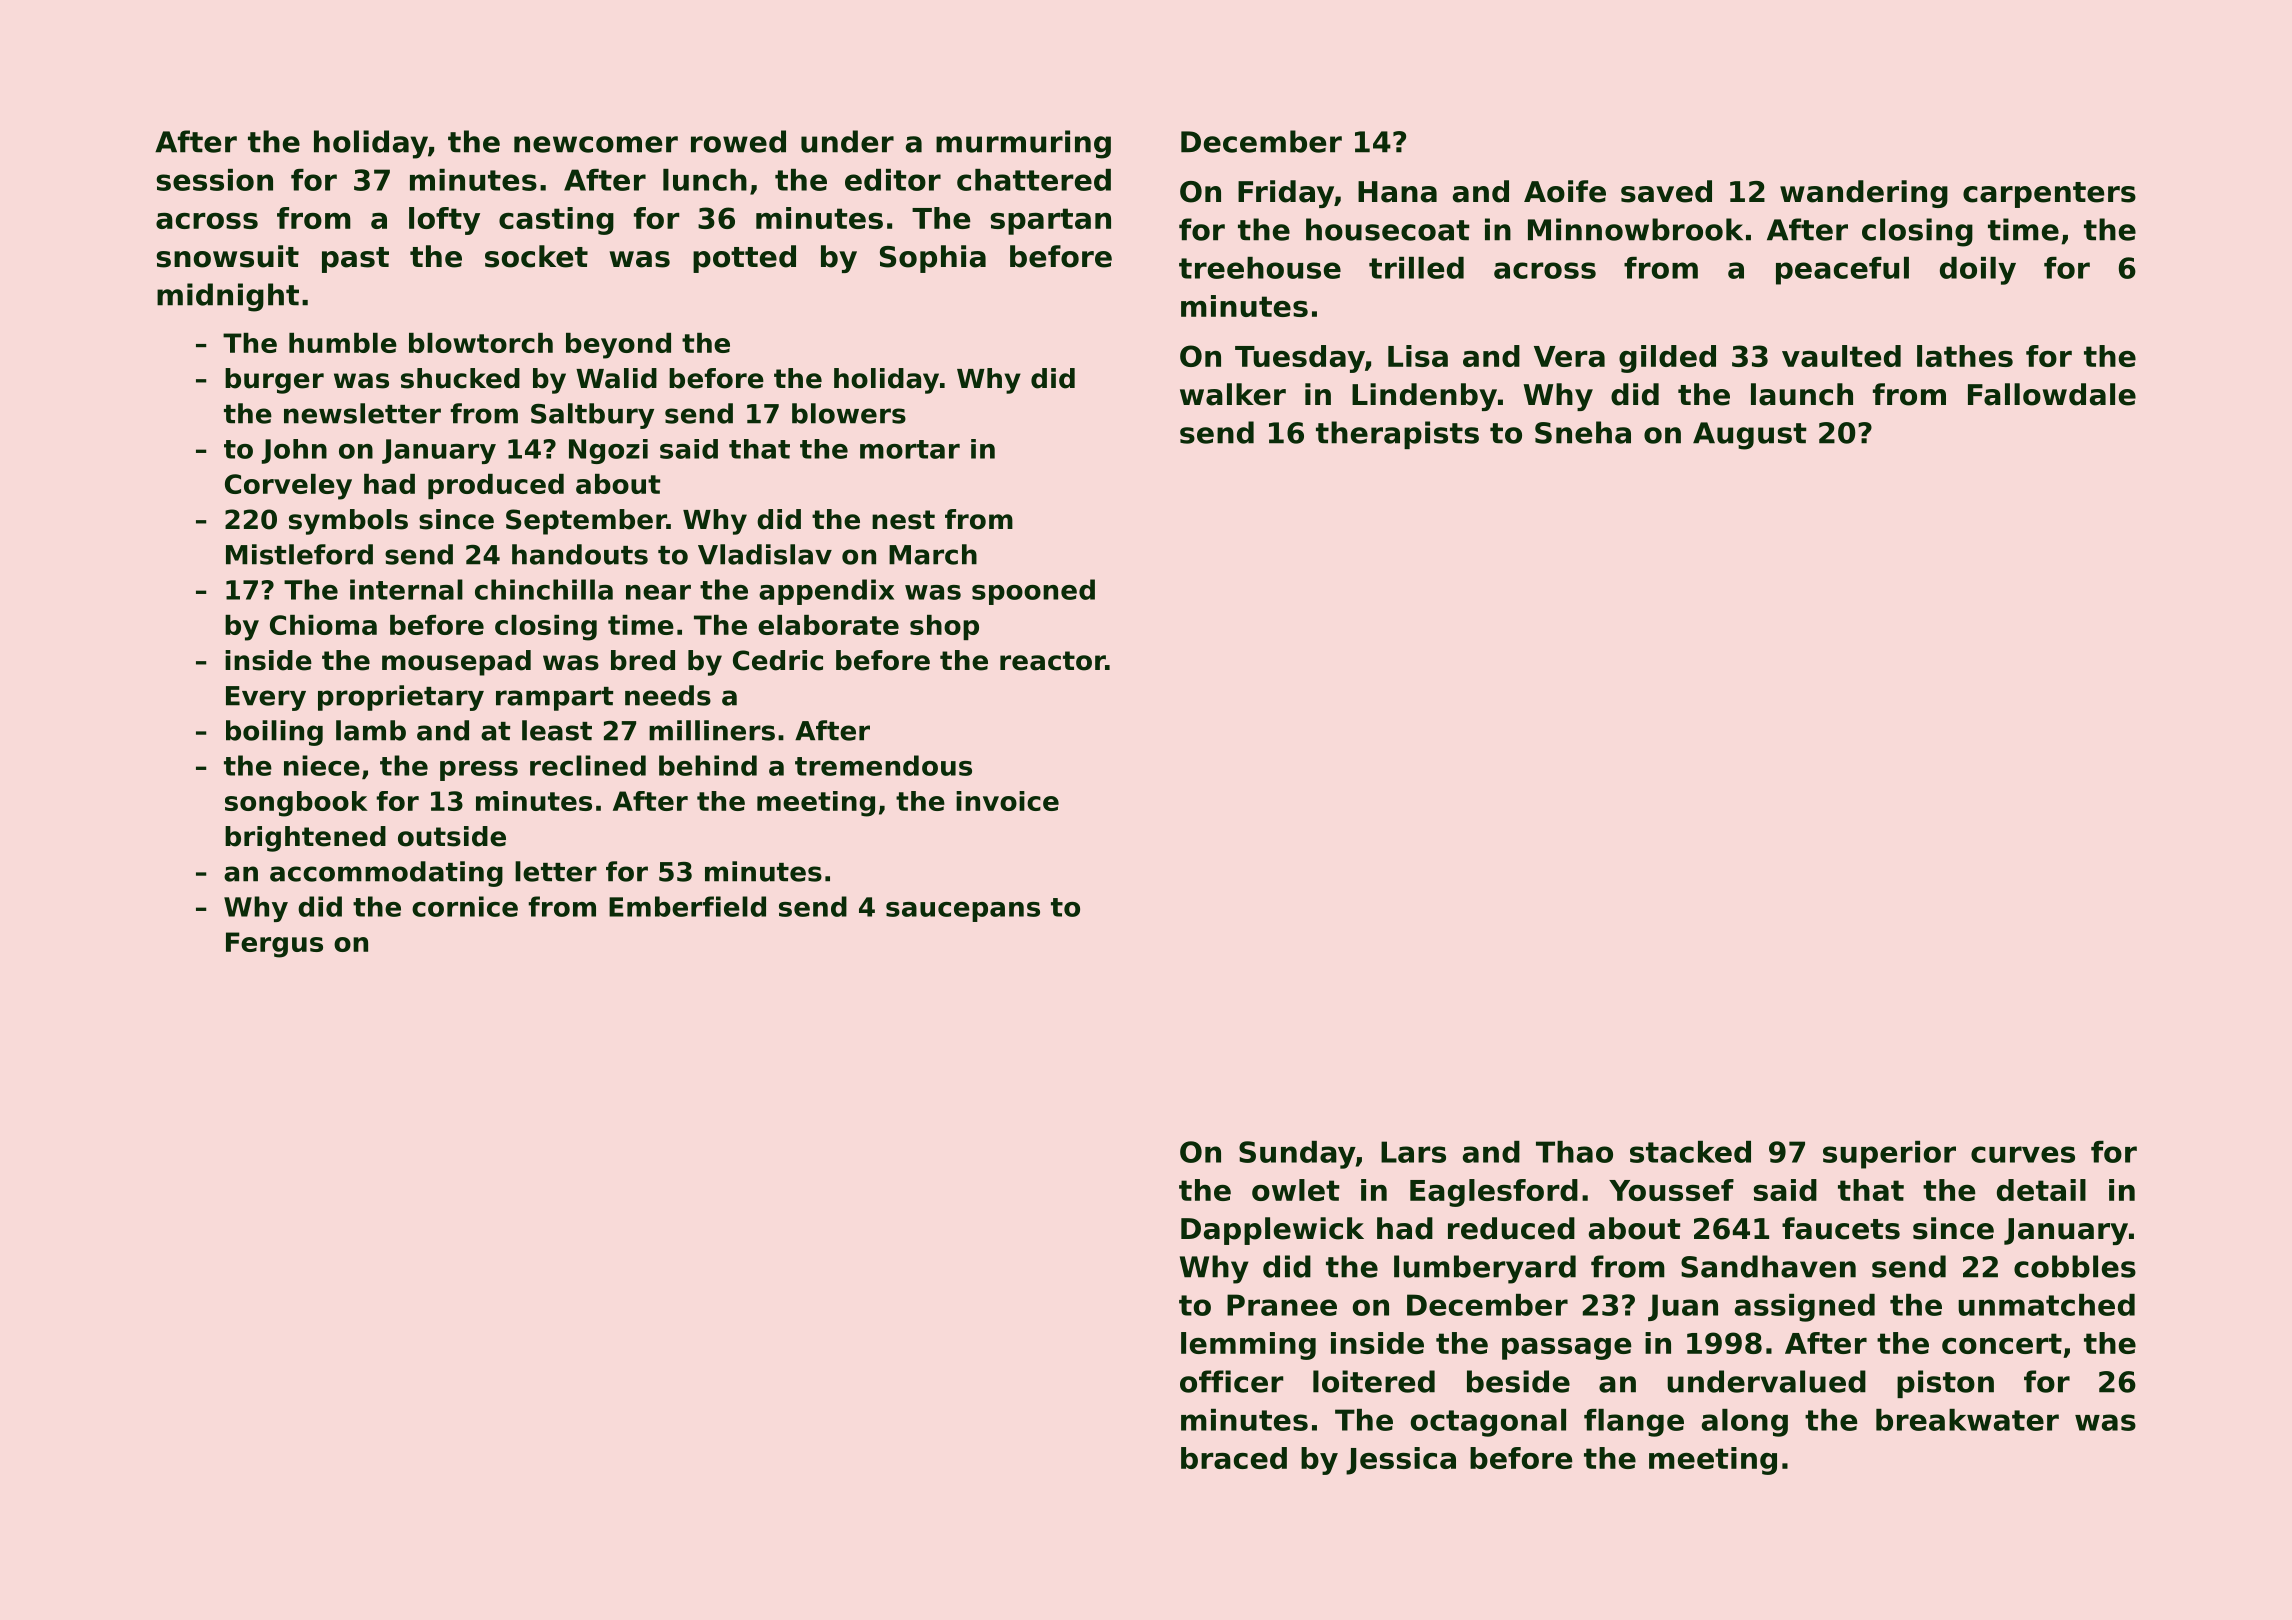 The height and width of the image is (1620, 2292). What do you see at coordinates (933, 554) in the image?
I see `March` at bounding box center [933, 554].
